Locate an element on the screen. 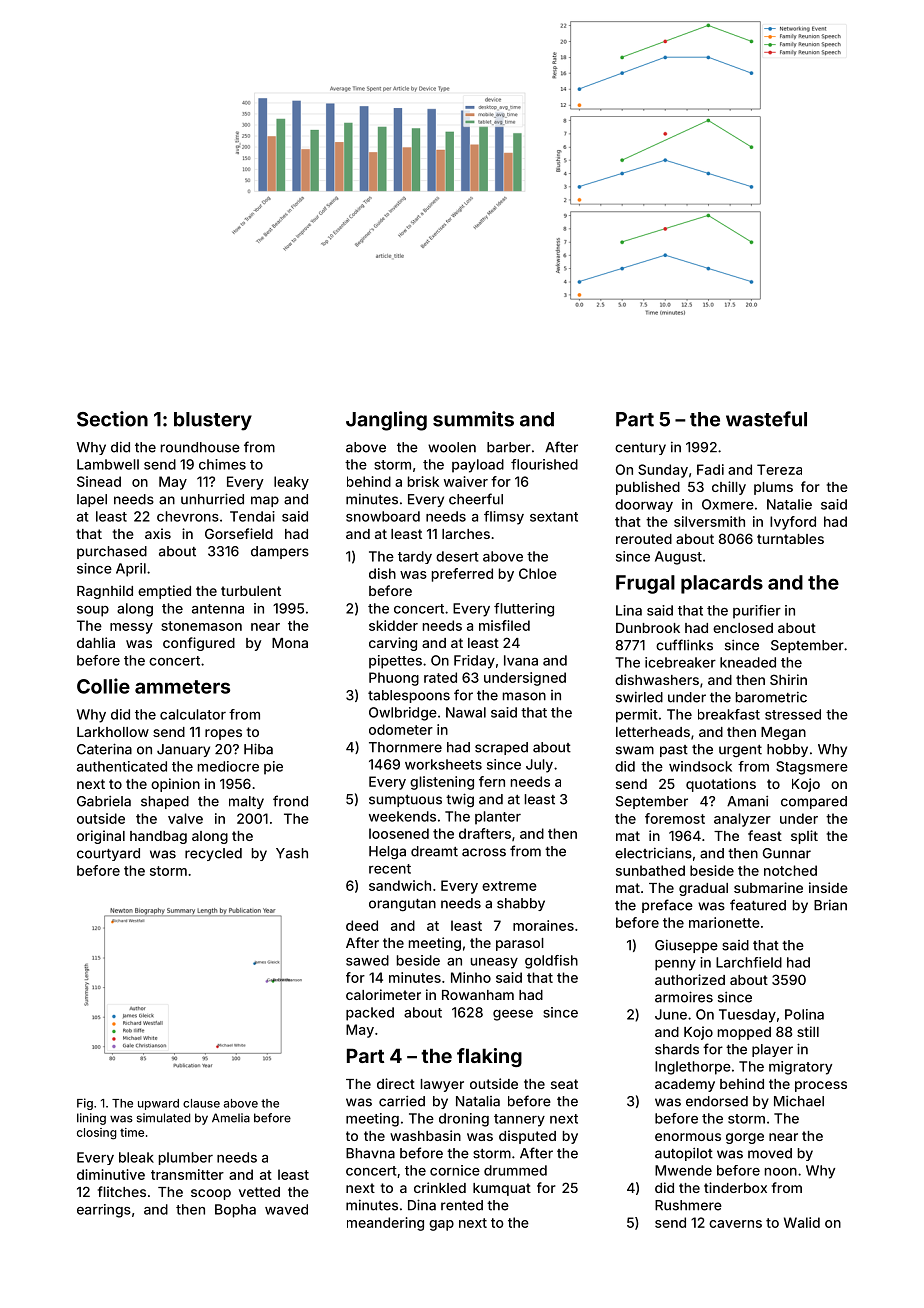 The image size is (924, 1308). parasol is located at coordinates (520, 944).
